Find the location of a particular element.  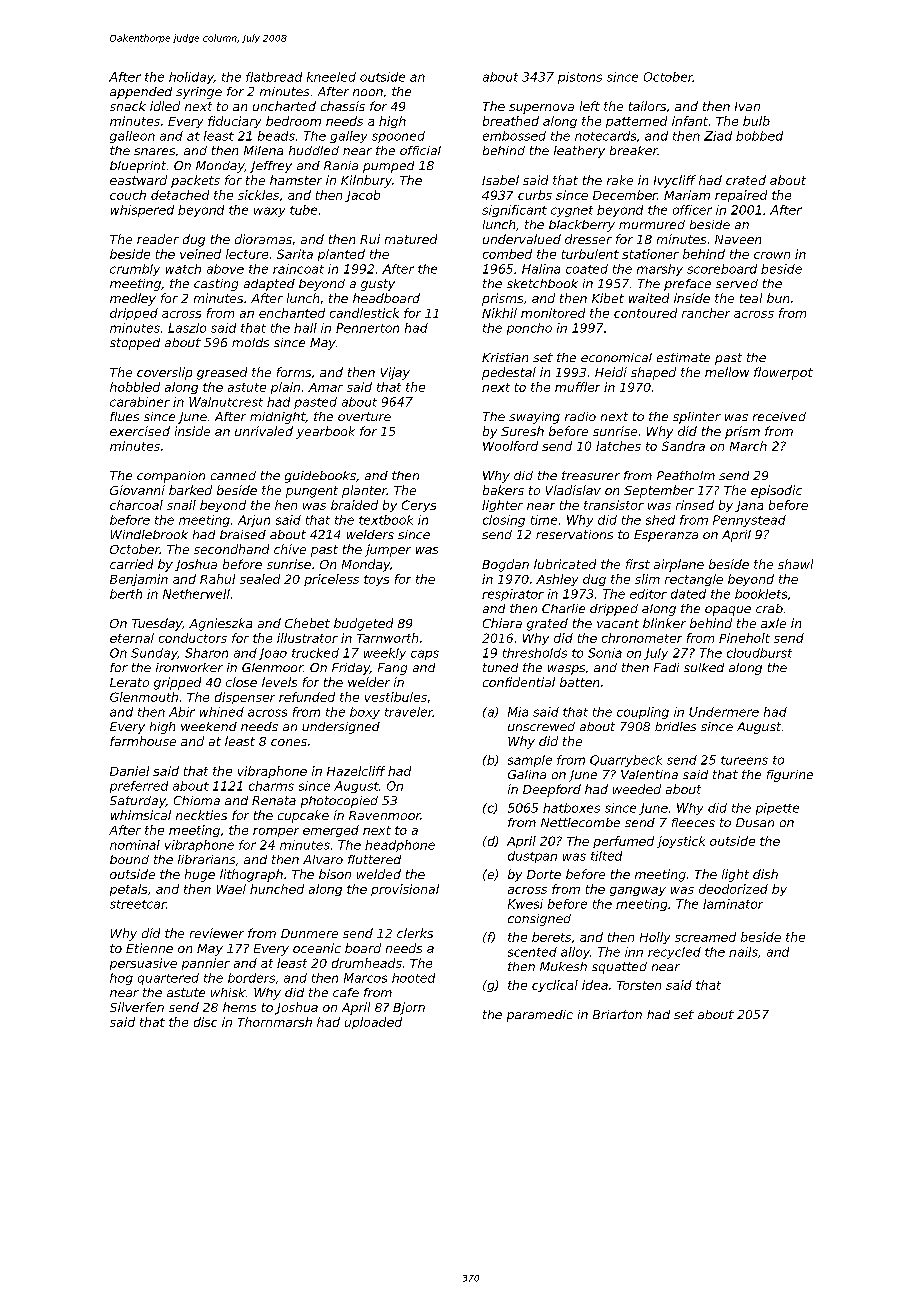

holiday is located at coordinates (191, 78).
